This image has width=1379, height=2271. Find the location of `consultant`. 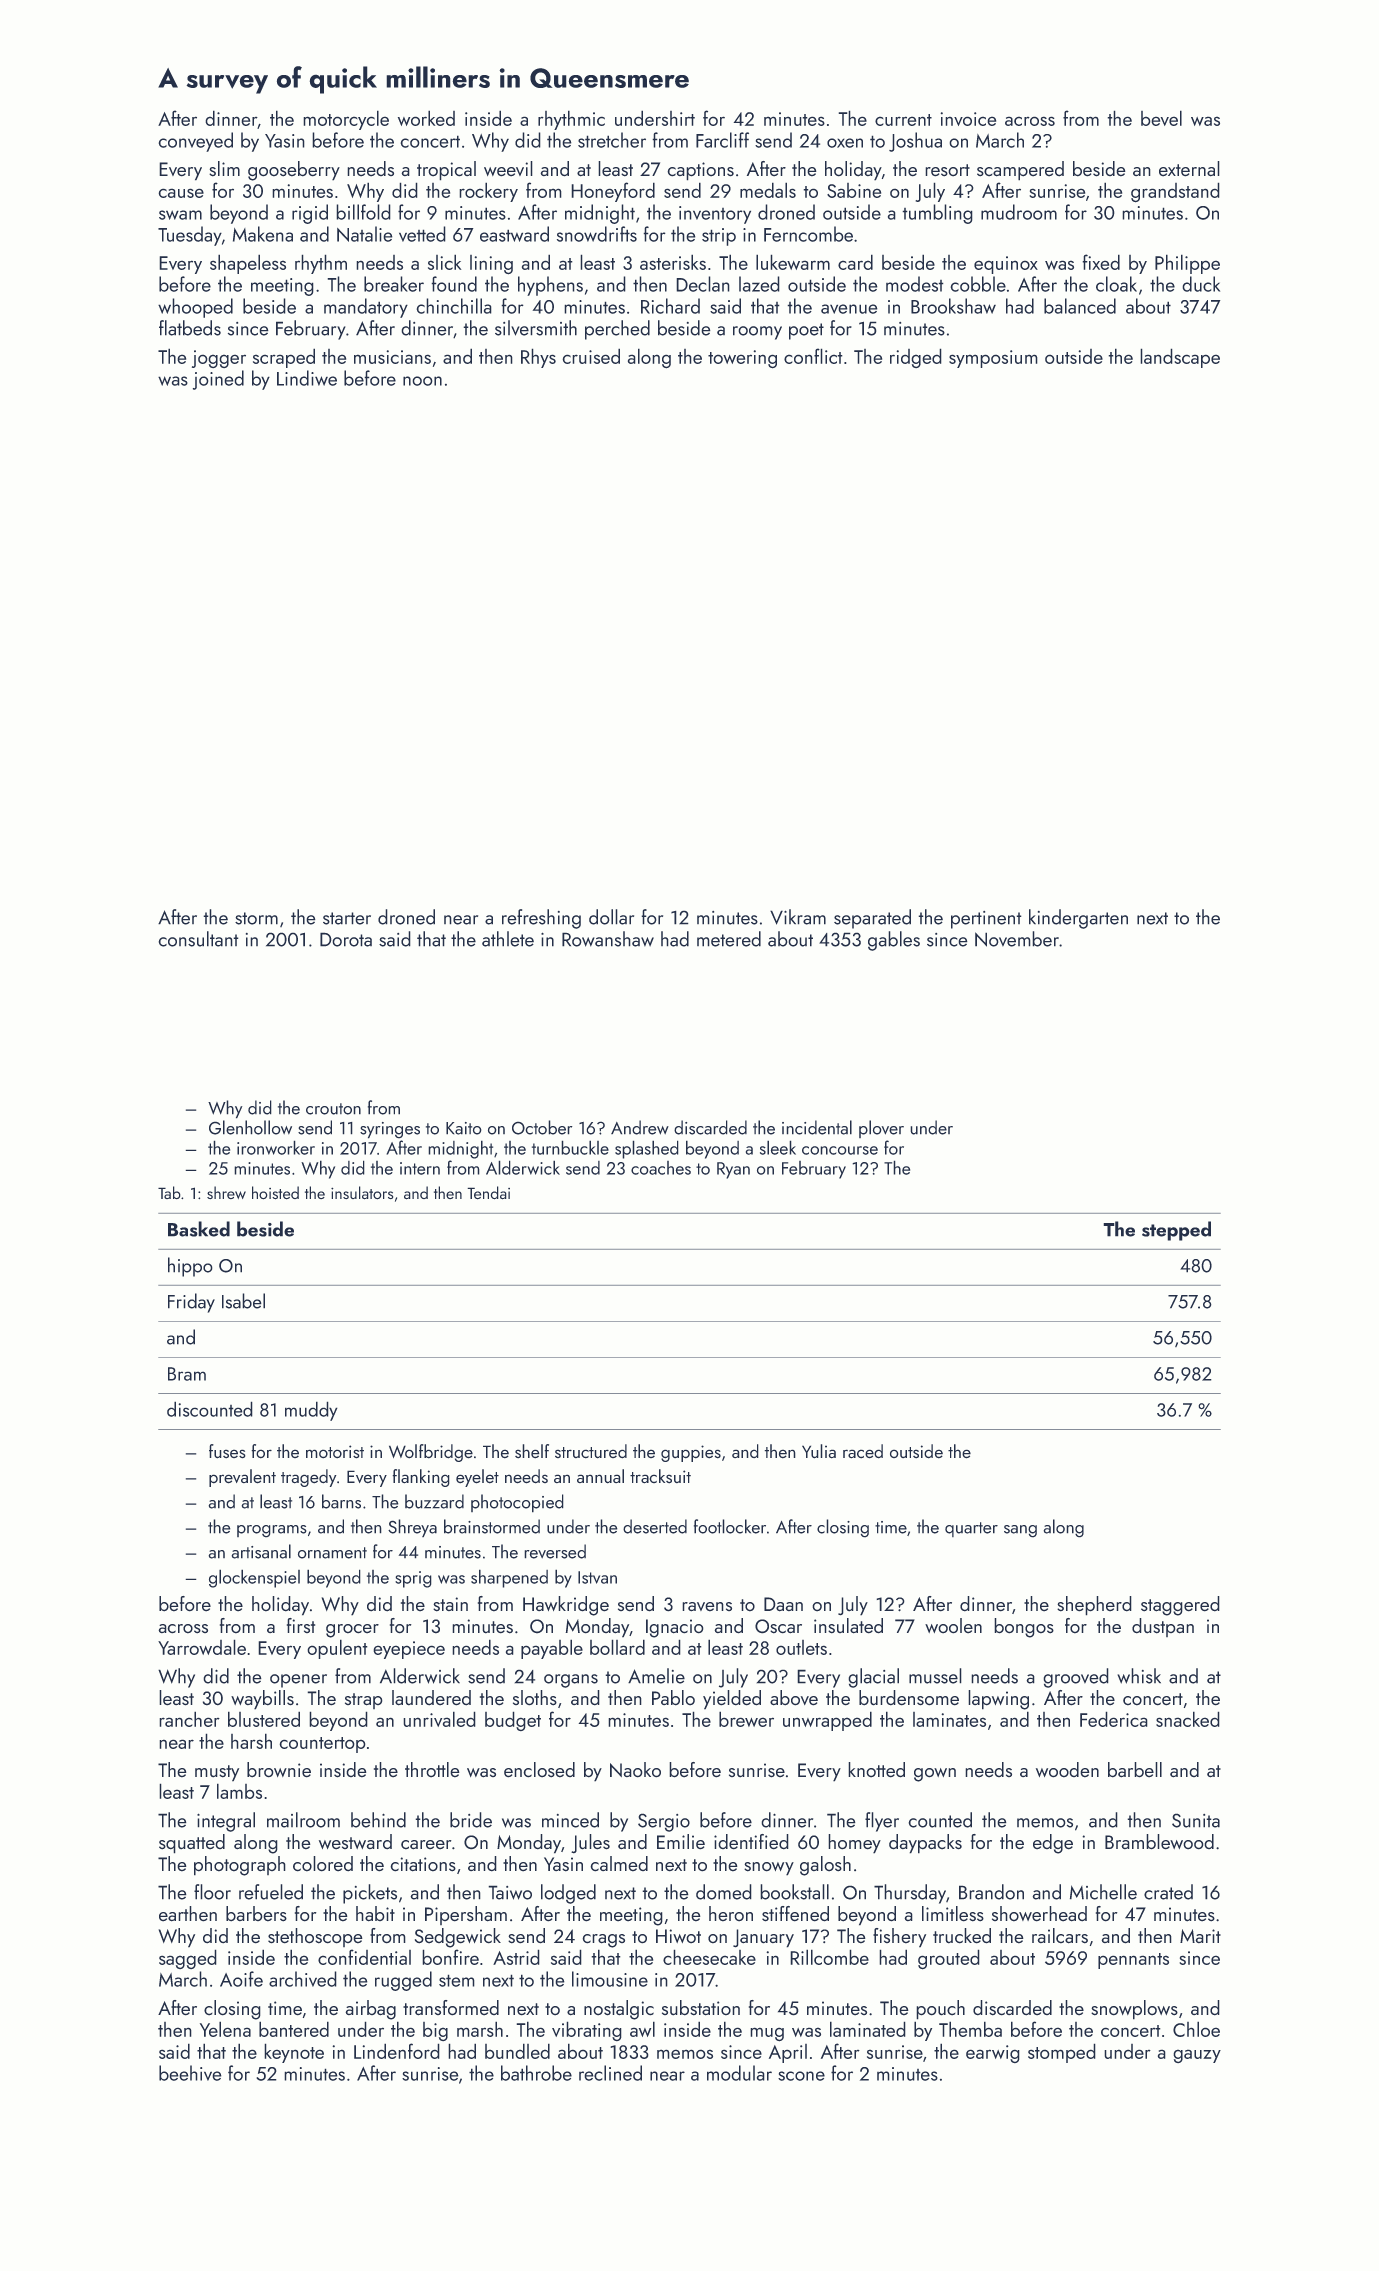

consultant is located at coordinates (198, 939).
